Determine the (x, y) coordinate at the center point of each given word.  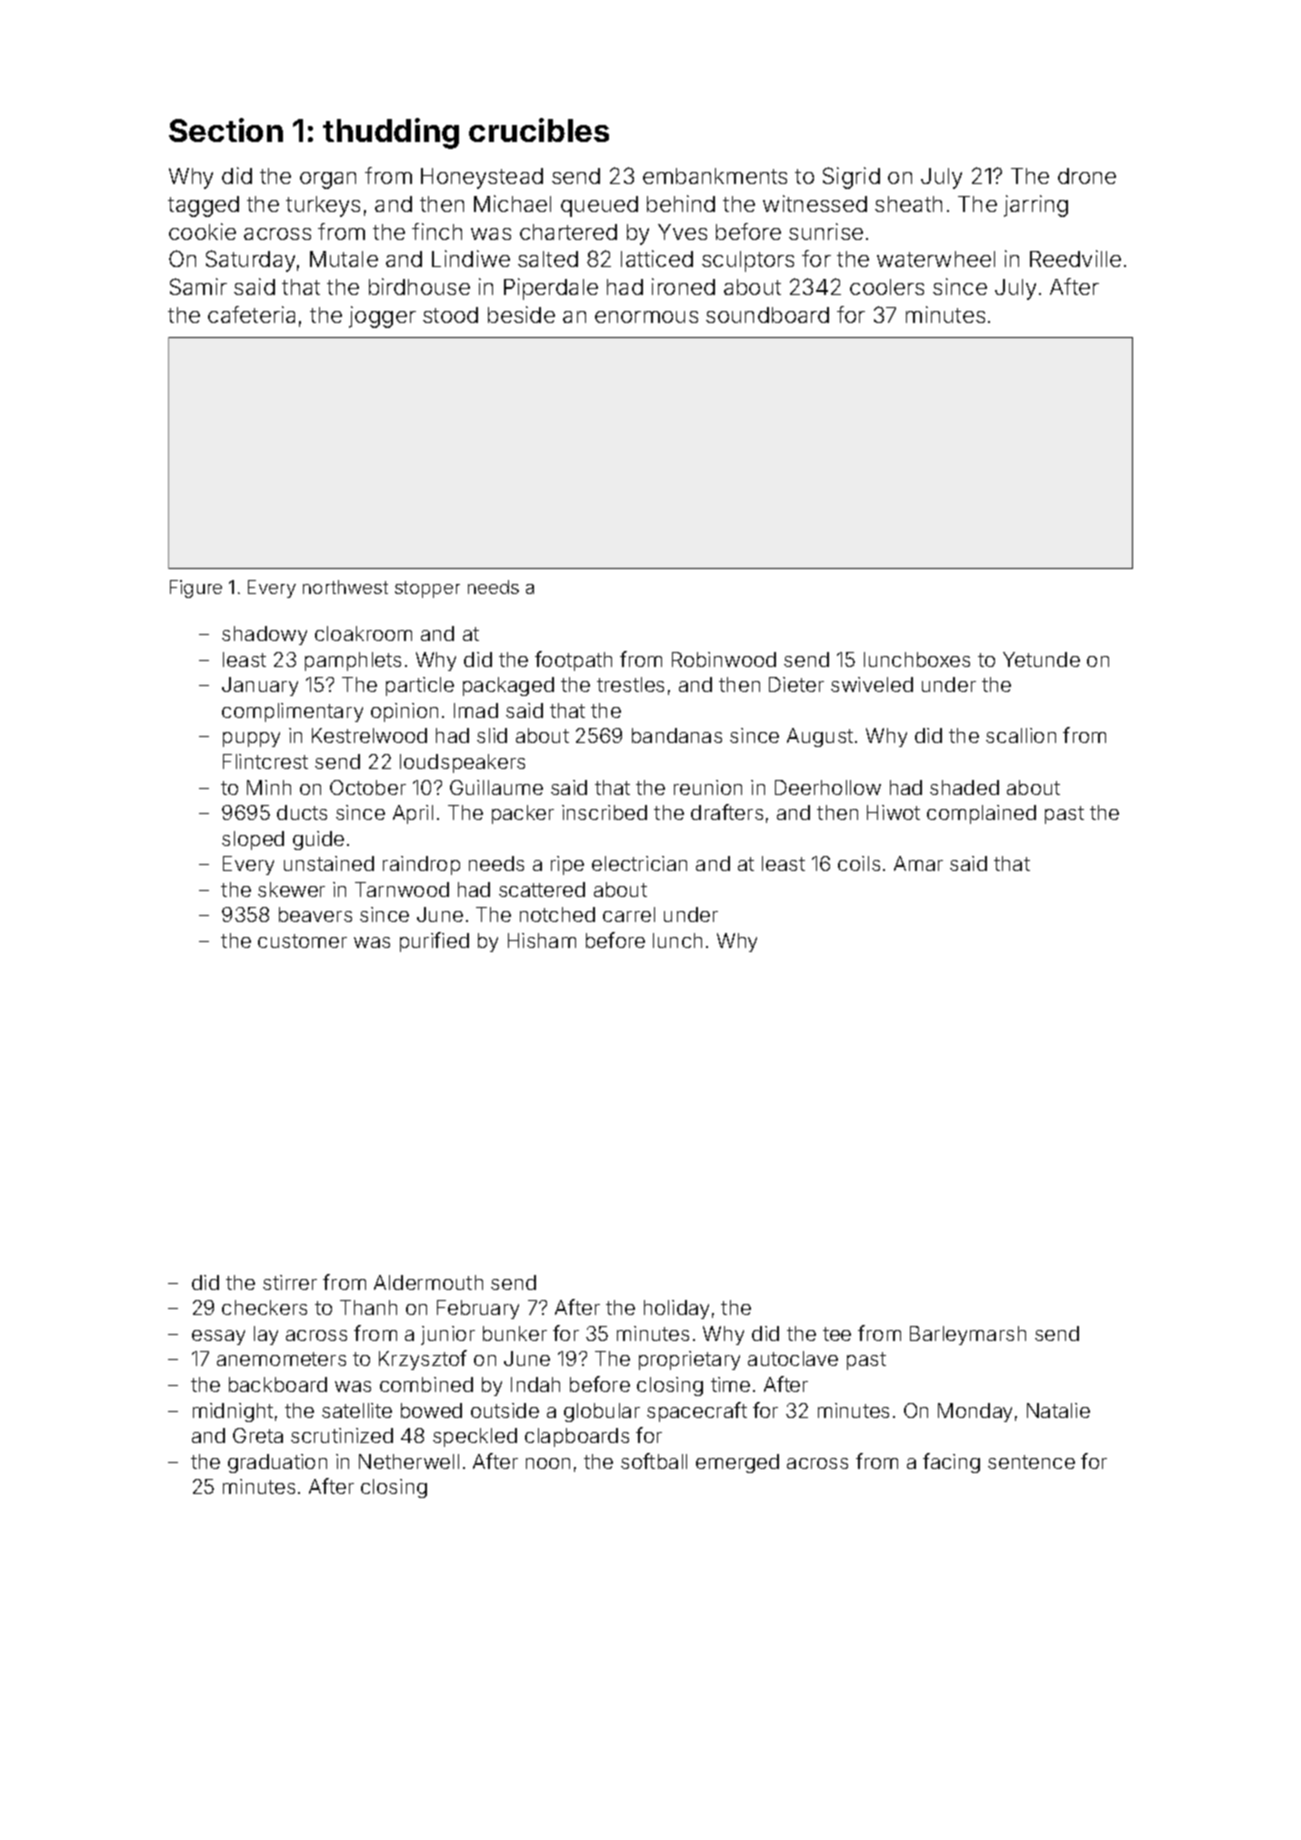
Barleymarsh (968, 1335)
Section (226, 130)
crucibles (539, 130)
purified (434, 942)
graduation (277, 1463)
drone (1087, 176)
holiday (676, 1309)
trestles (630, 684)
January (260, 686)
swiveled (872, 684)
